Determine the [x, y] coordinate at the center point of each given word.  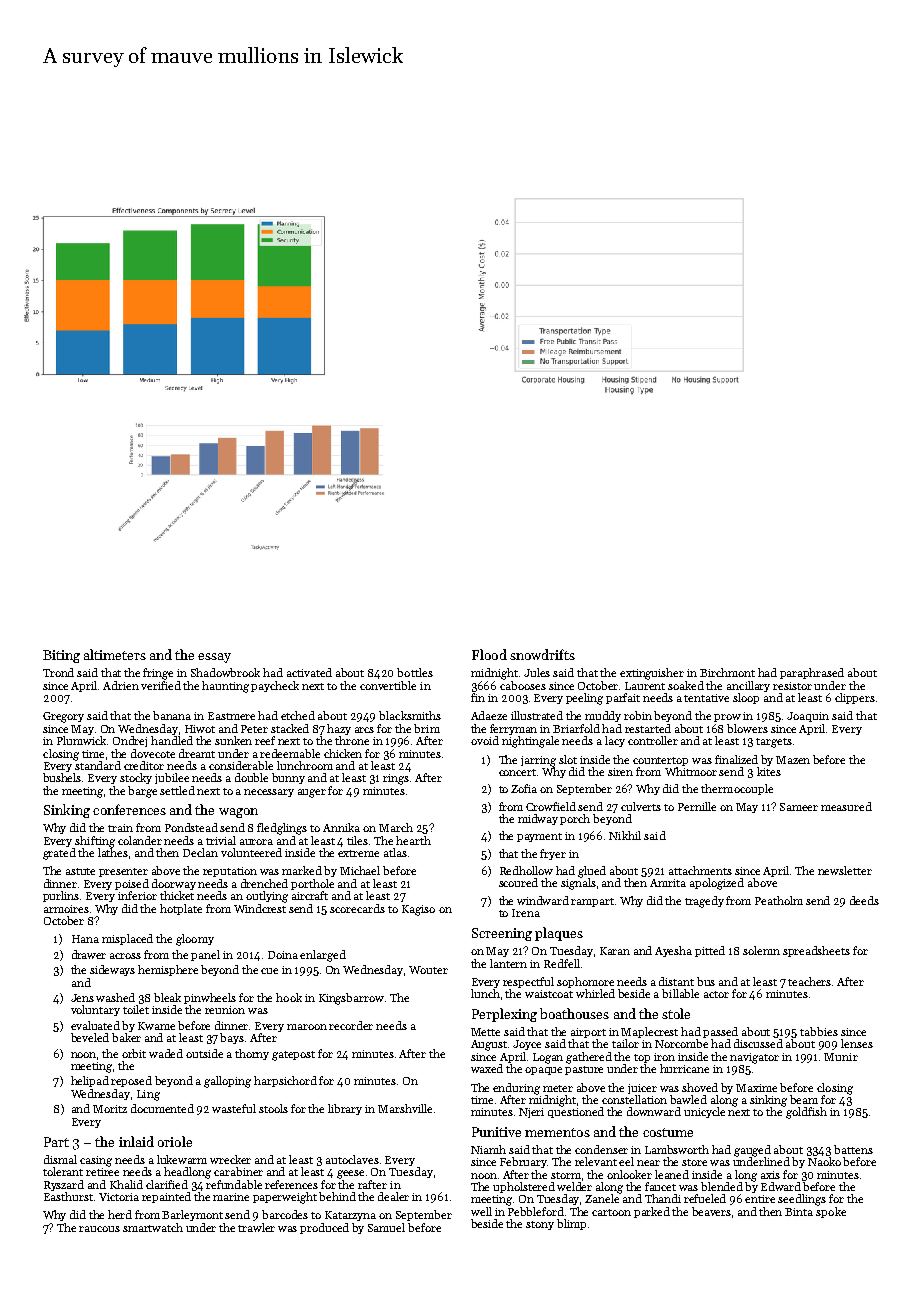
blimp [571, 1224]
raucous [99, 1229]
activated [309, 672]
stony [540, 1225]
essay [214, 658]
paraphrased [812, 673]
